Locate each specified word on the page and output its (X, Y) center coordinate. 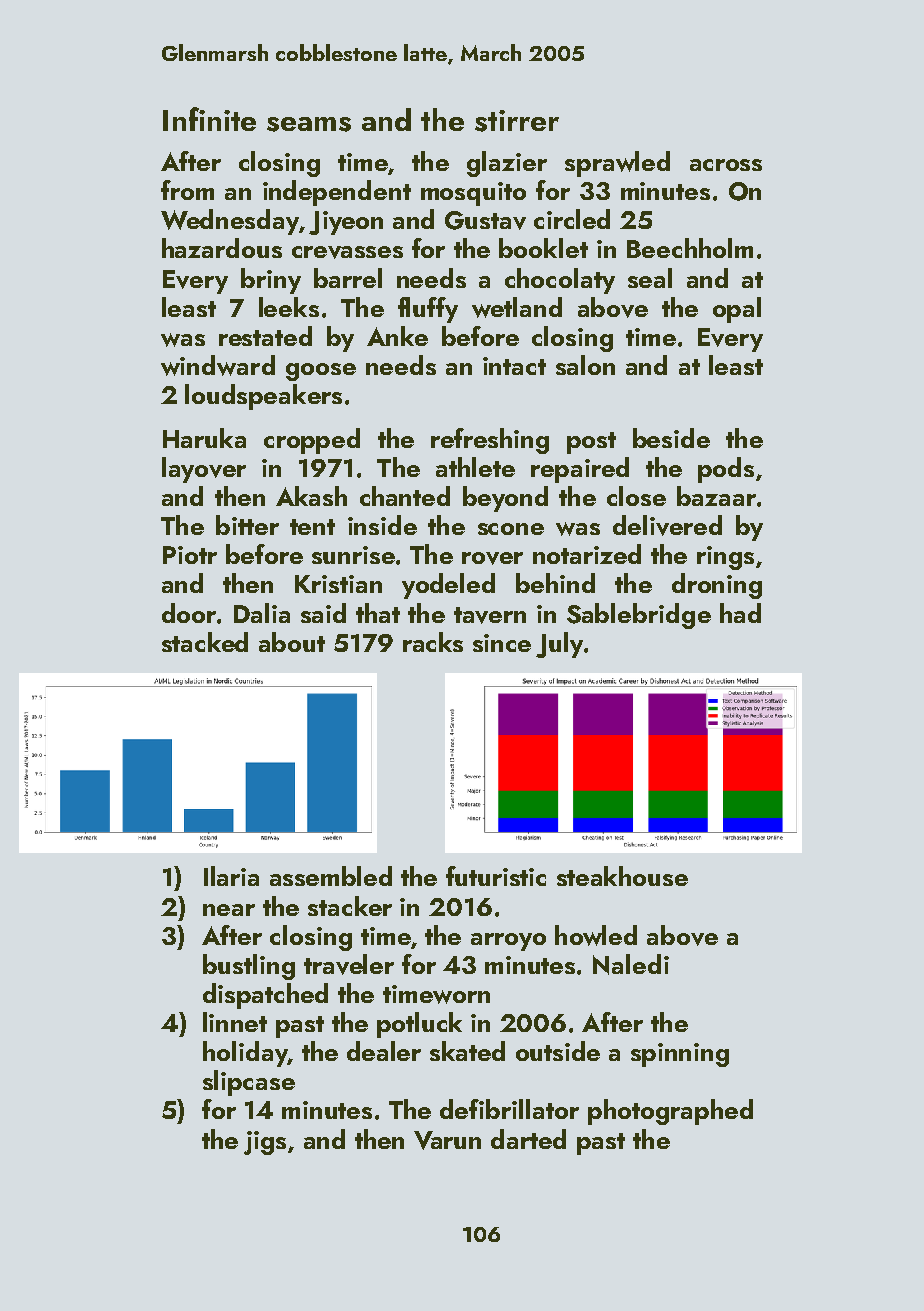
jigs (265, 1143)
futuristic (496, 876)
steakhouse (622, 876)
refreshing (490, 441)
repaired (580, 470)
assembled (331, 876)
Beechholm (690, 248)
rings (725, 558)
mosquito (473, 194)
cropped (312, 441)
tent (312, 527)
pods (726, 470)
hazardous (222, 248)
